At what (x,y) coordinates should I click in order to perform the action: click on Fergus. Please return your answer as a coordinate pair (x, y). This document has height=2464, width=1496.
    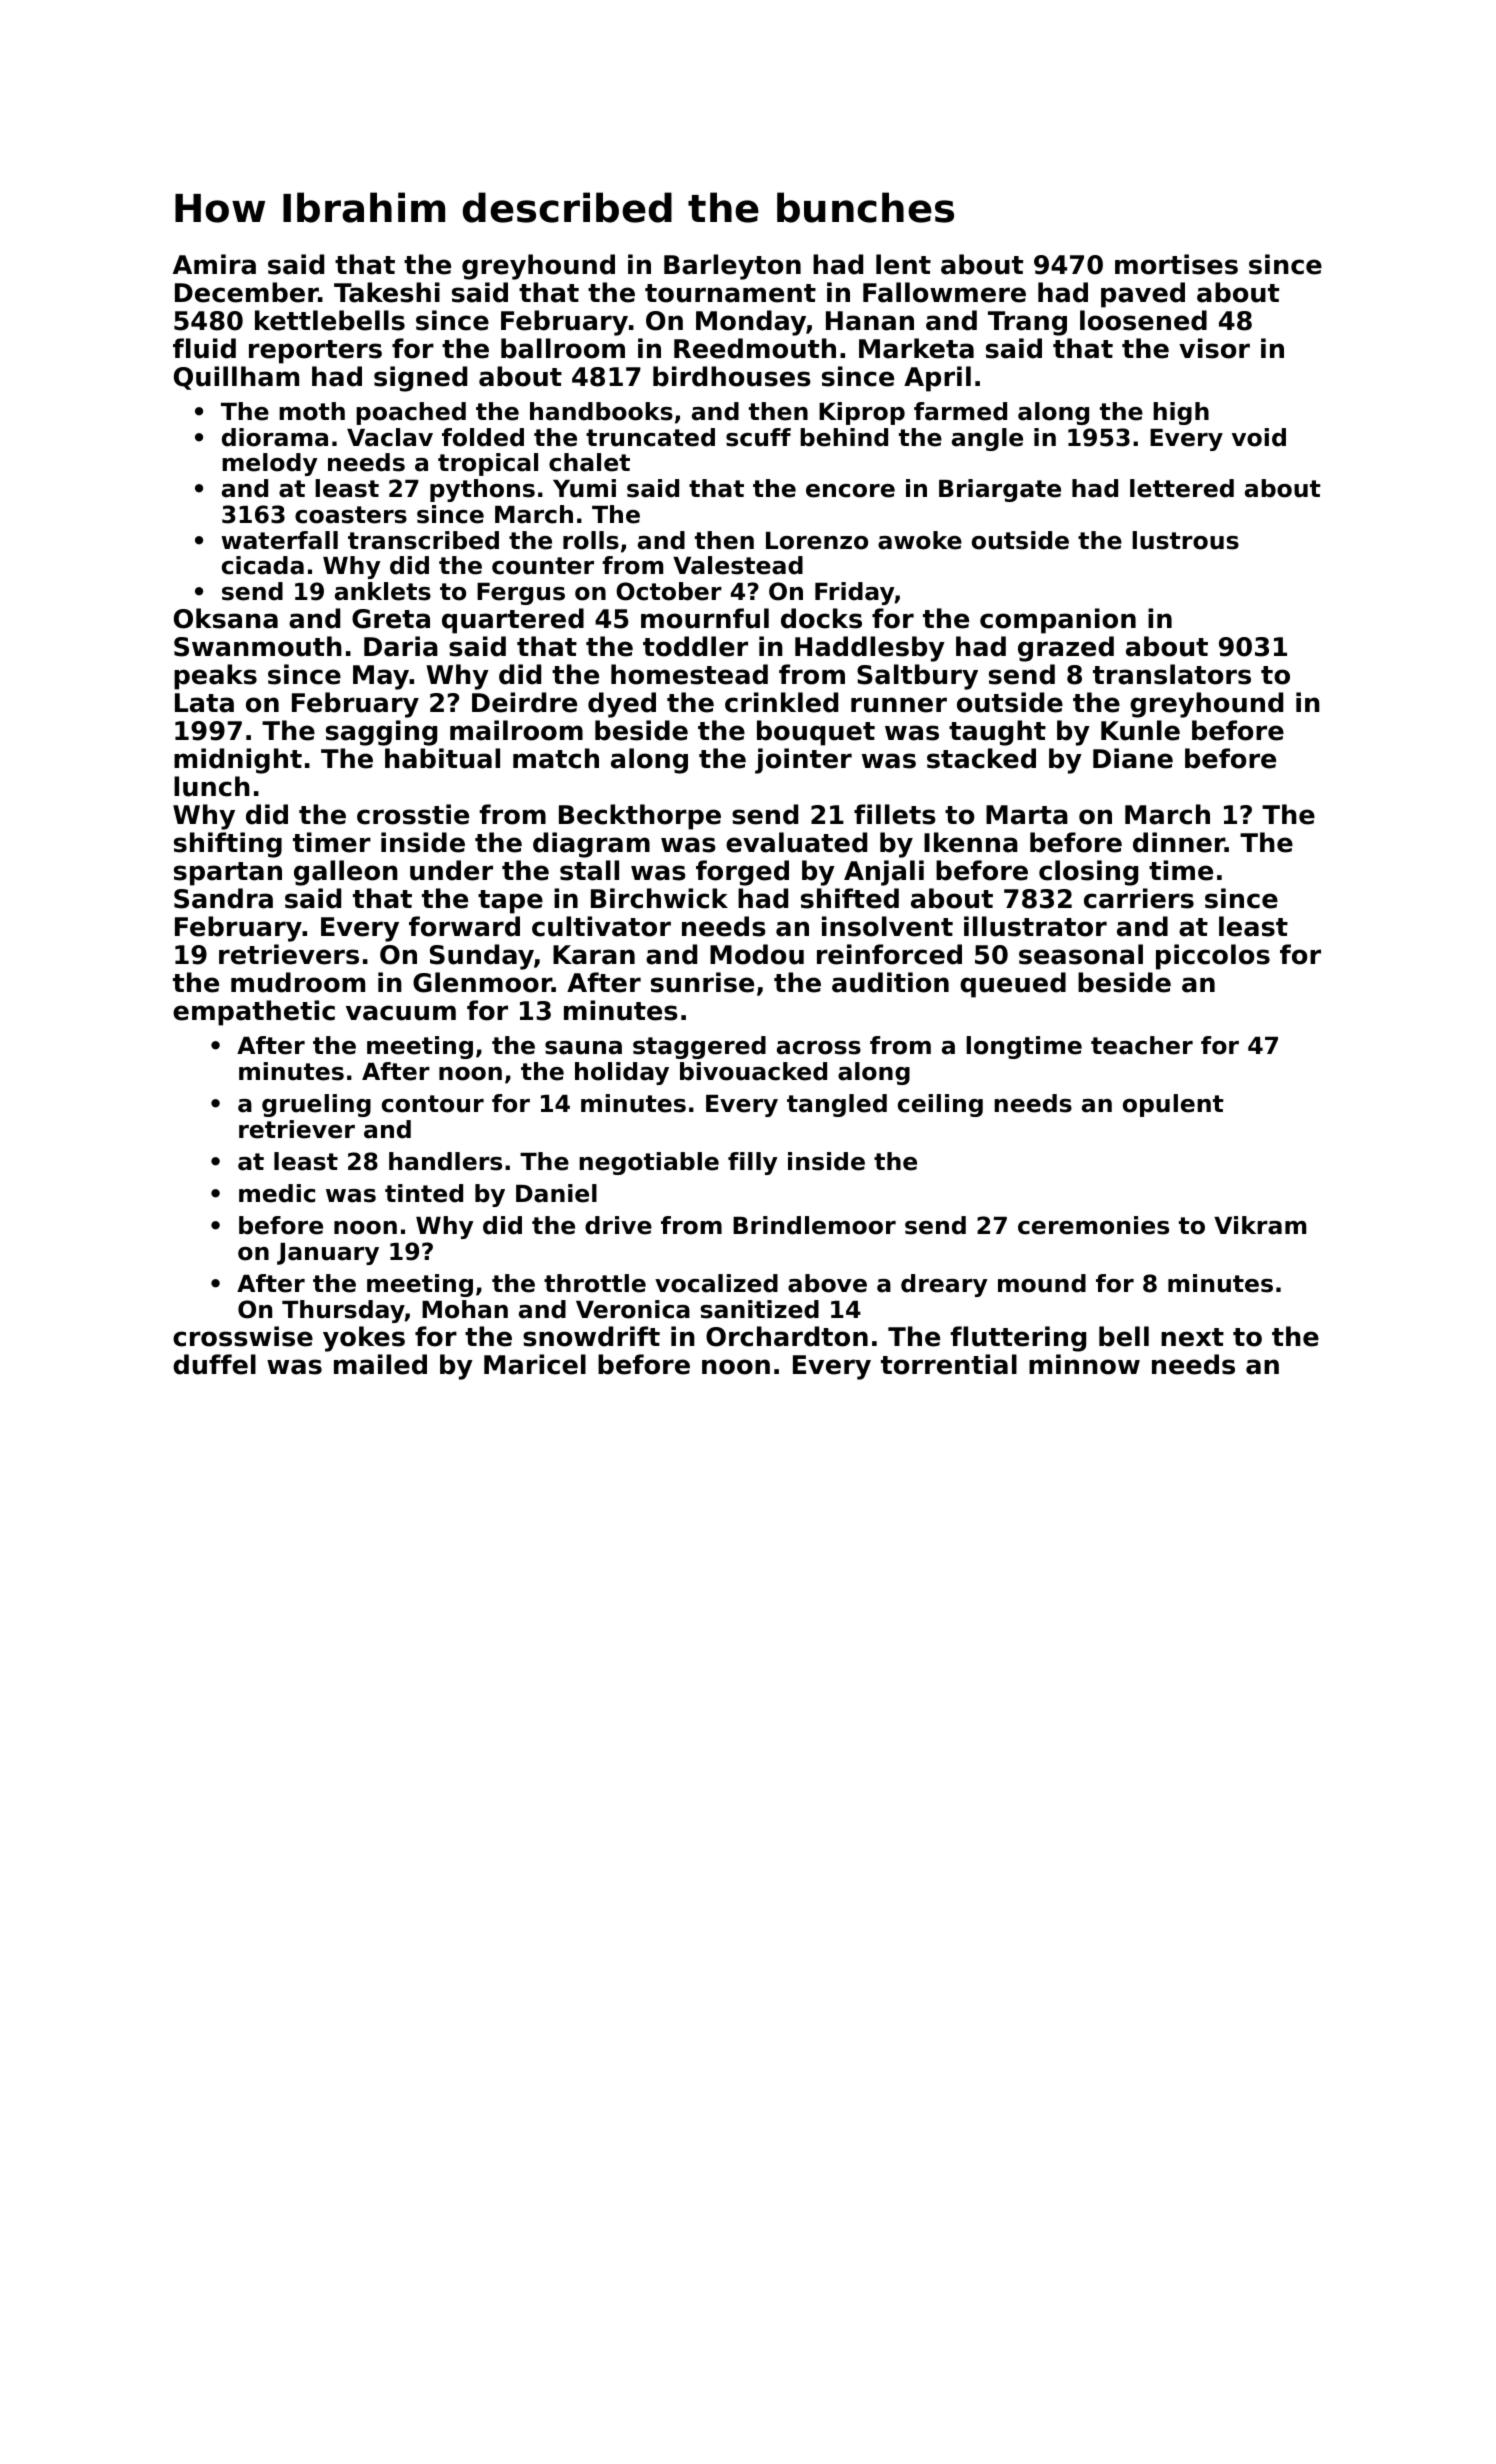
    Looking at the image, I should click on (521, 594).
